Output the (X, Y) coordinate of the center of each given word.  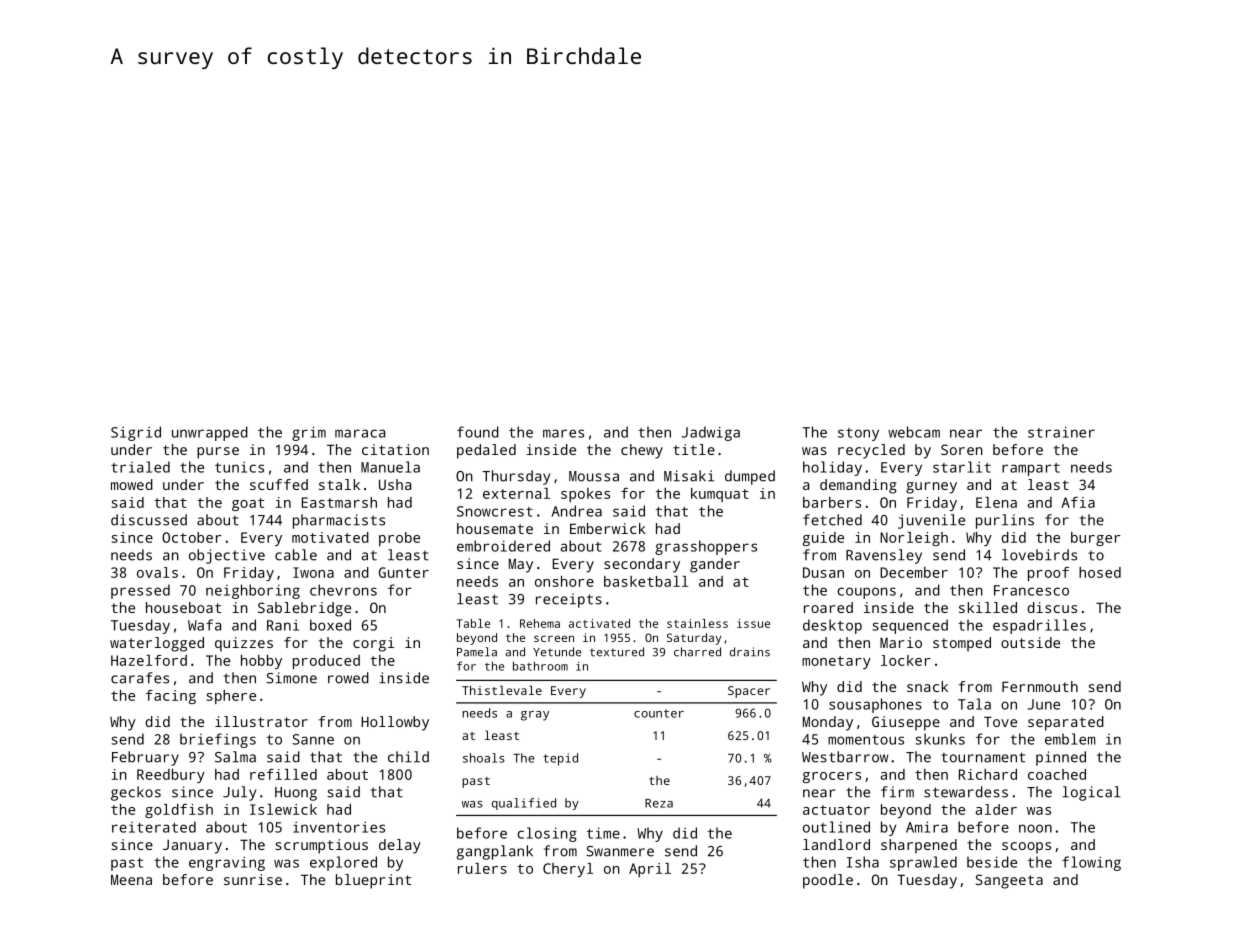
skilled (988, 607)
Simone (291, 678)
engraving (227, 864)
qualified (524, 804)
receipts (569, 600)
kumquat (720, 495)
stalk (339, 484)
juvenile (931, 521)
